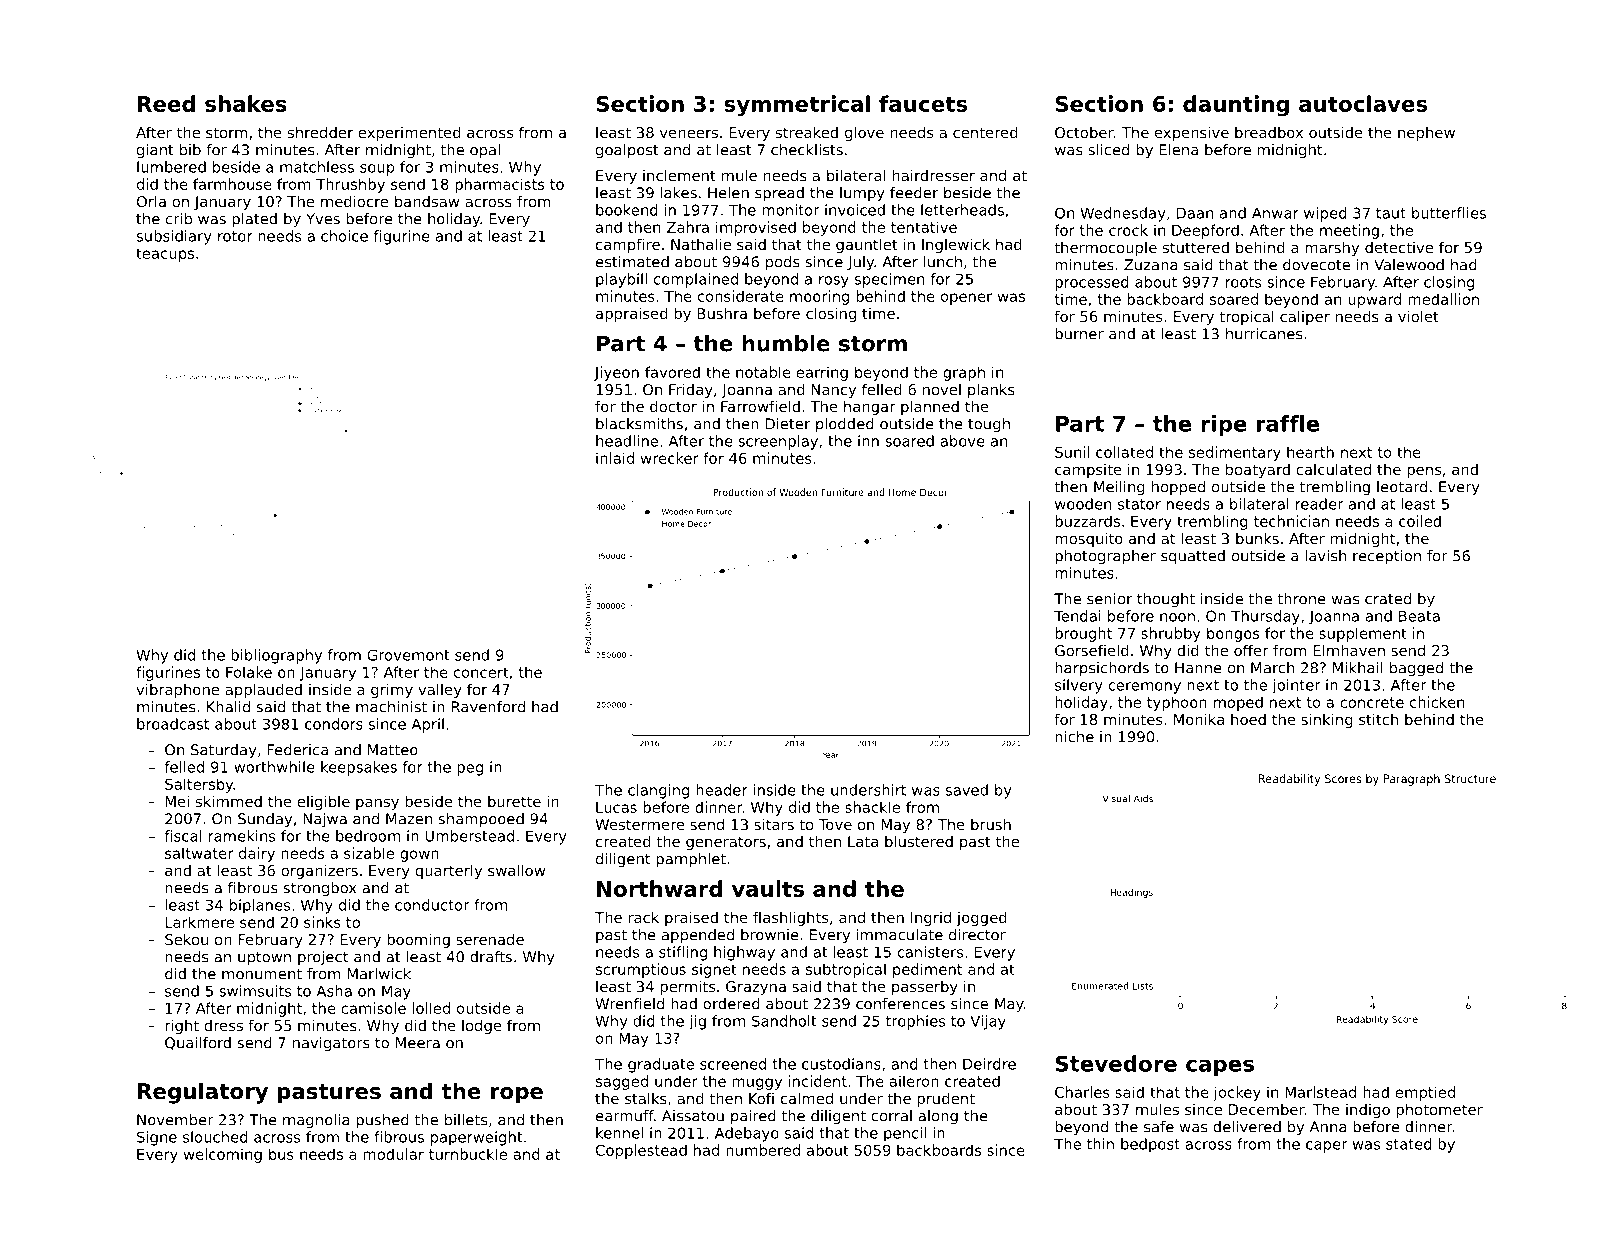 This page has height=1254, width=1623. What do you see at coordinates (317, 167) in the page?
I see `matchless` at bounding box center [317, 167].
